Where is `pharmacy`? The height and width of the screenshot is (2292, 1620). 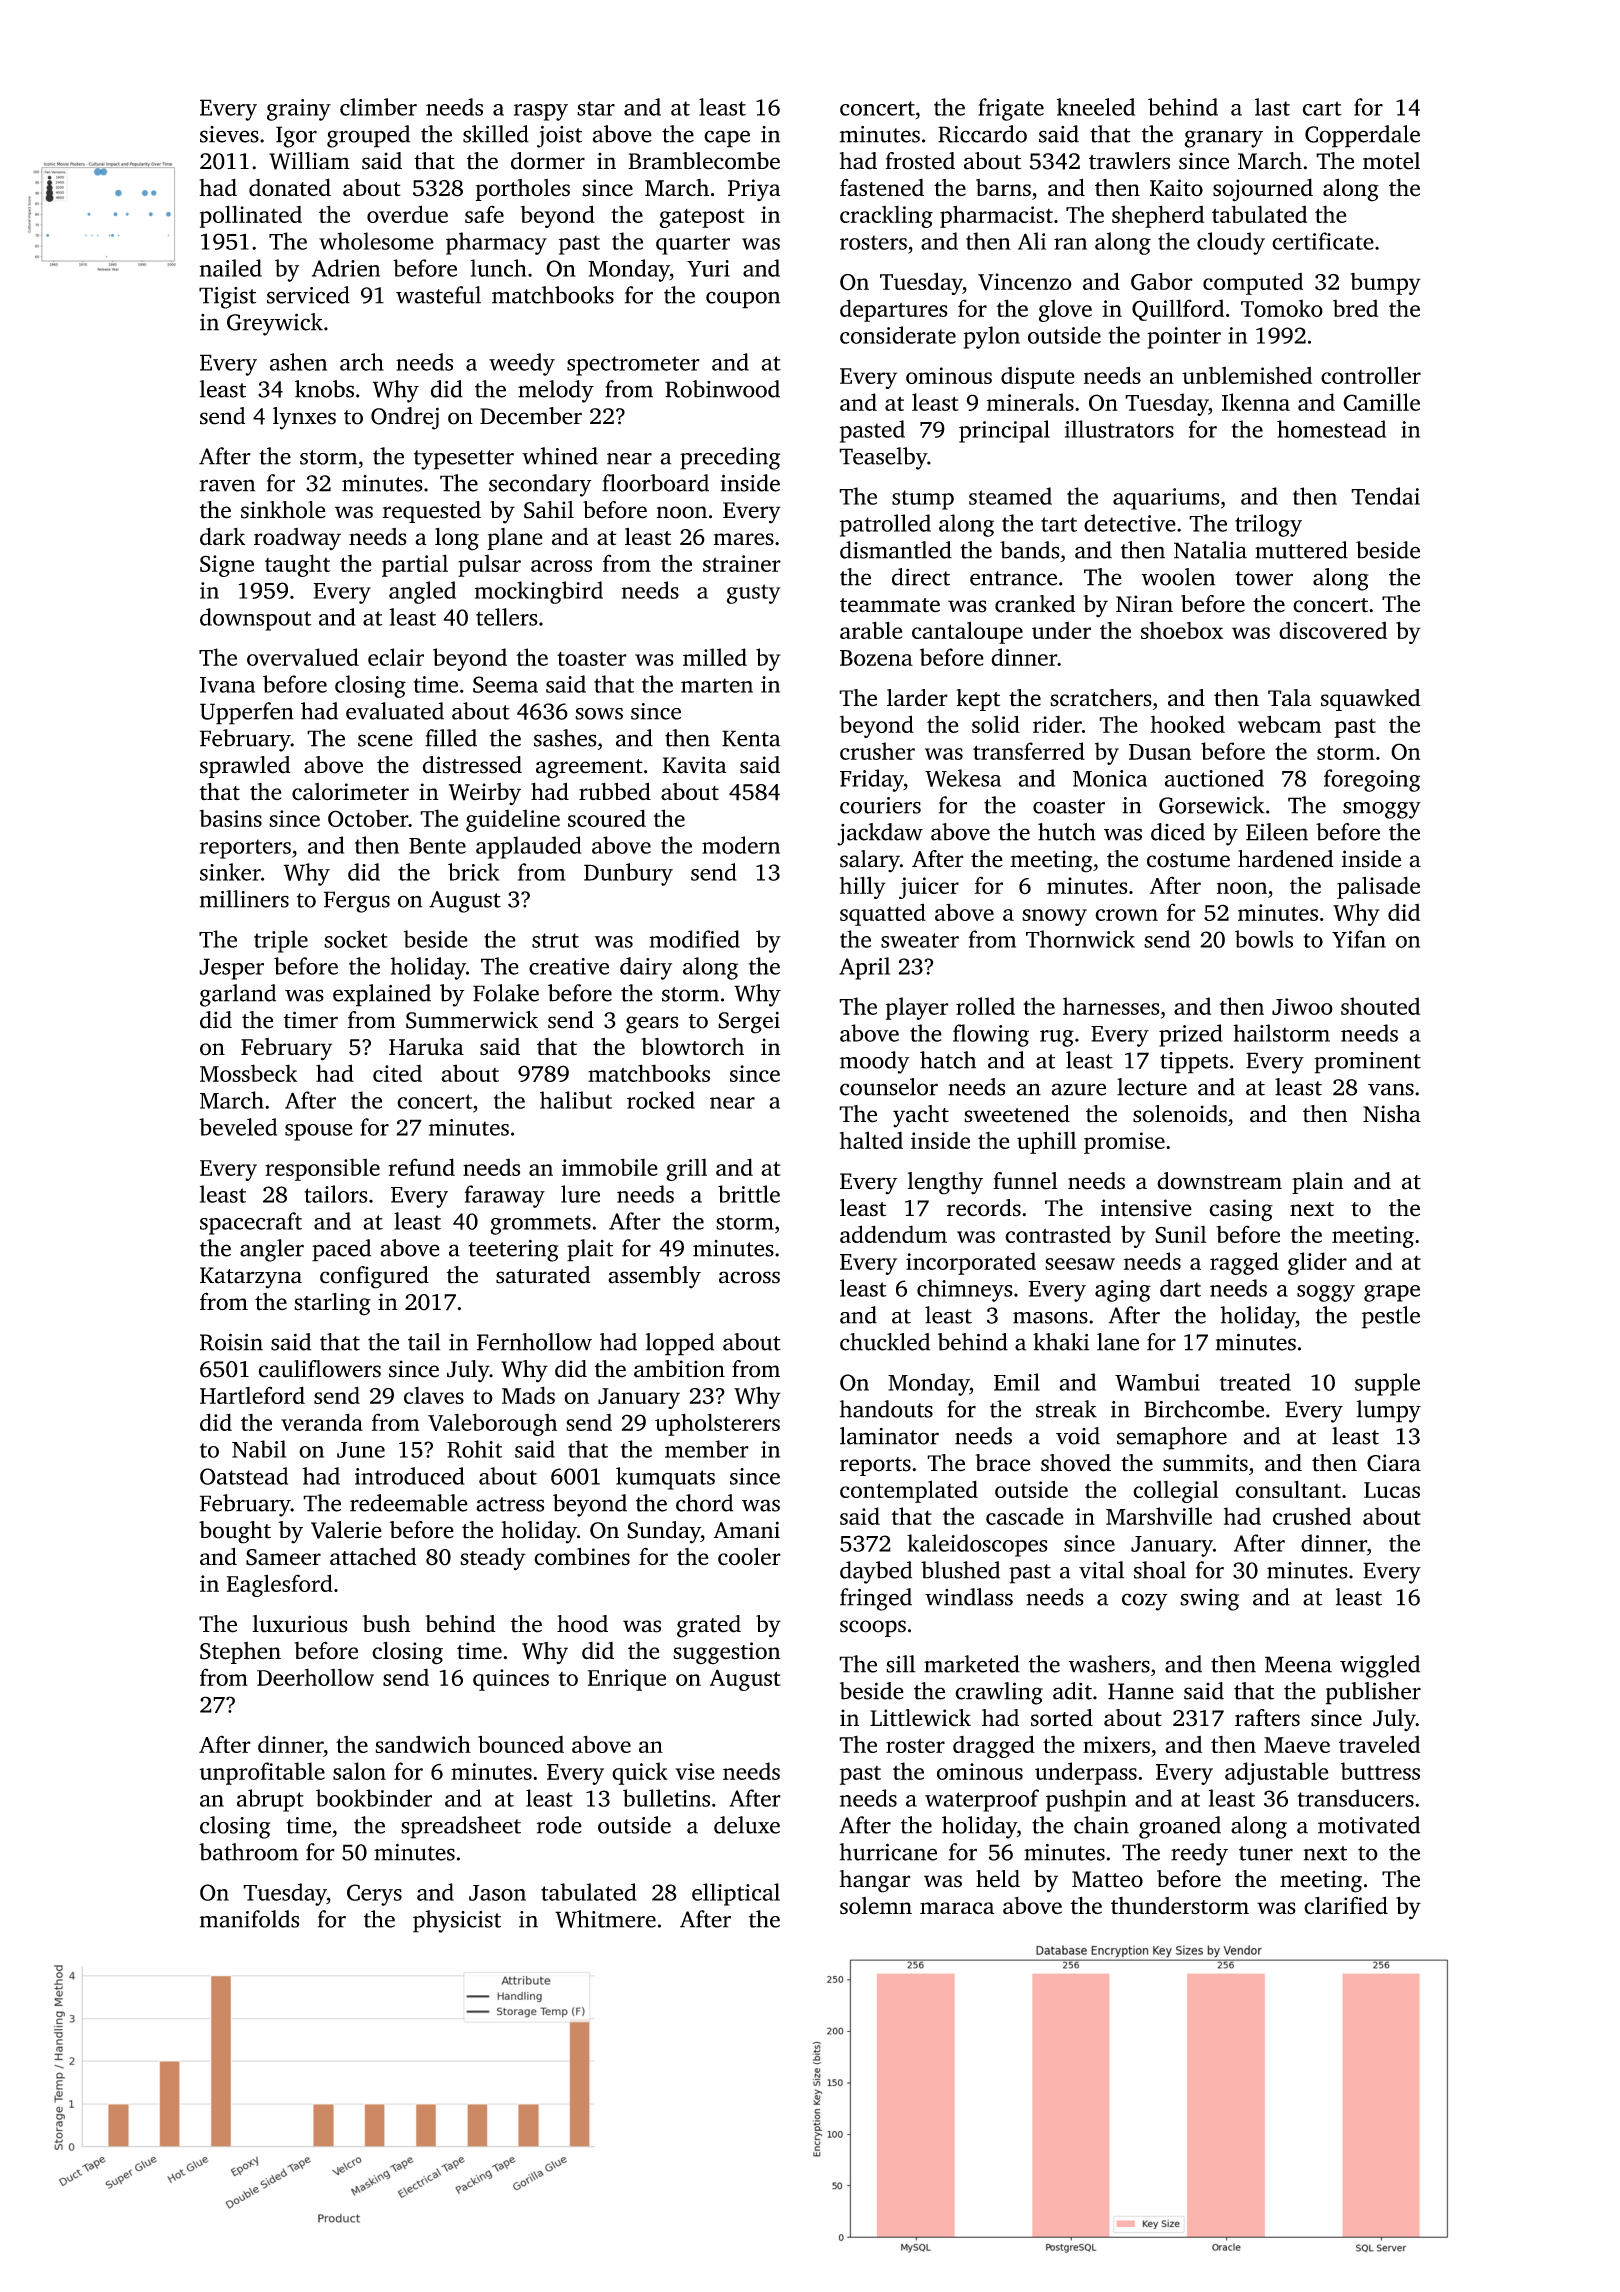 pharmacy is located at coordinates (496, 243).
